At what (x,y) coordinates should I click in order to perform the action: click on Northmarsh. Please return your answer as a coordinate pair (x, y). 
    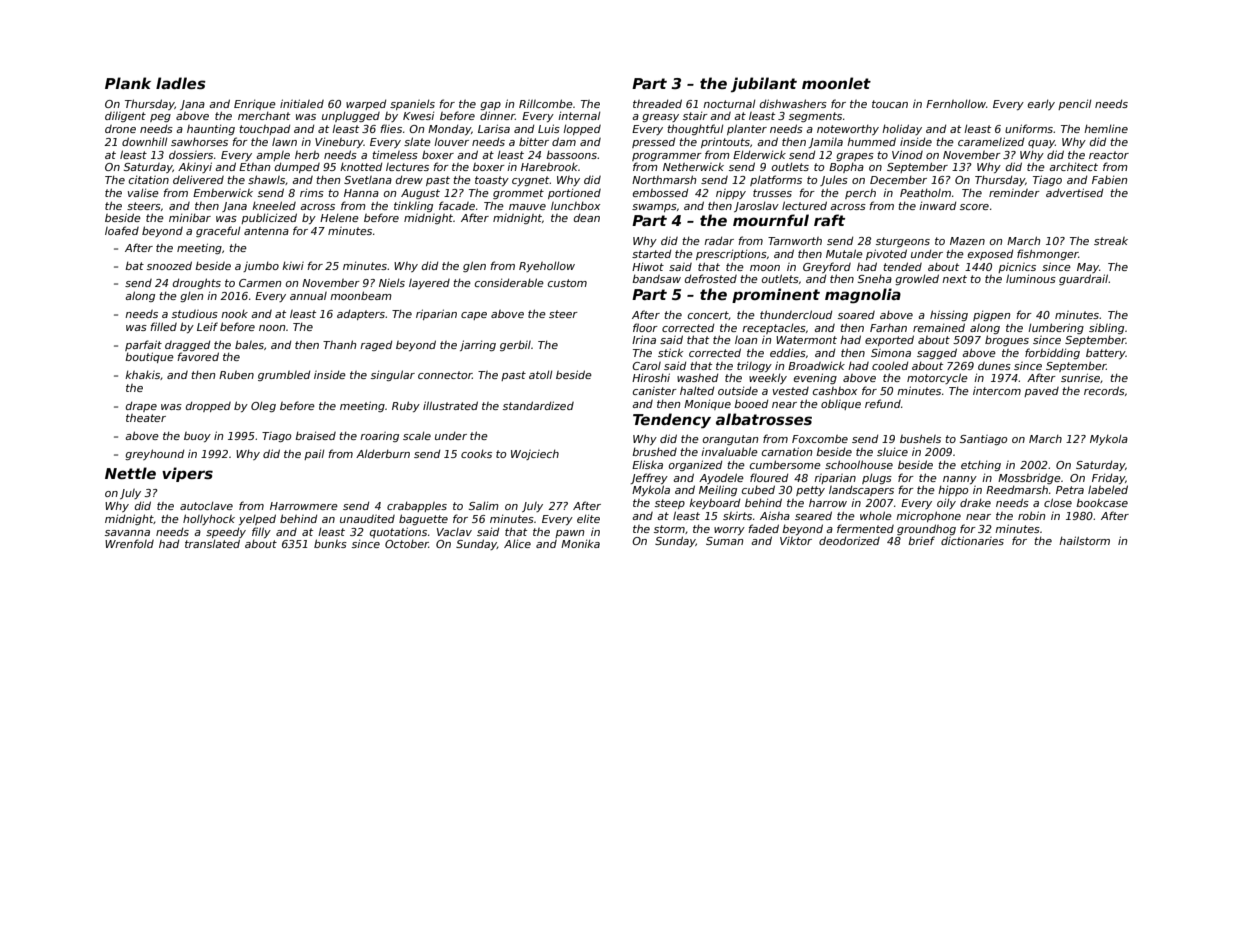
    Looking at the image, I should click on (664, 179).
